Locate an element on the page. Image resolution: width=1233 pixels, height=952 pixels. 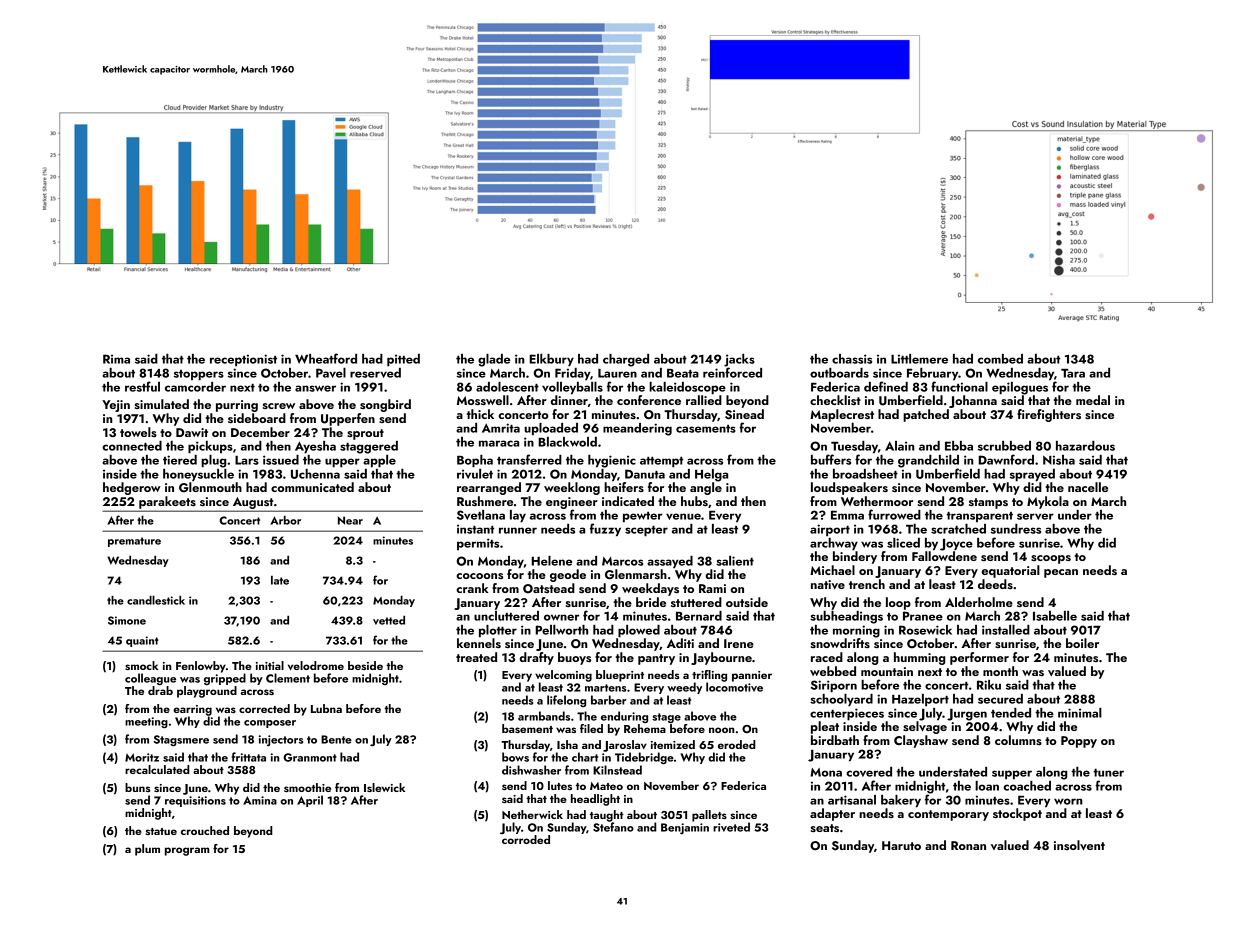
volleyballs is located at coordinates (572, 388).
